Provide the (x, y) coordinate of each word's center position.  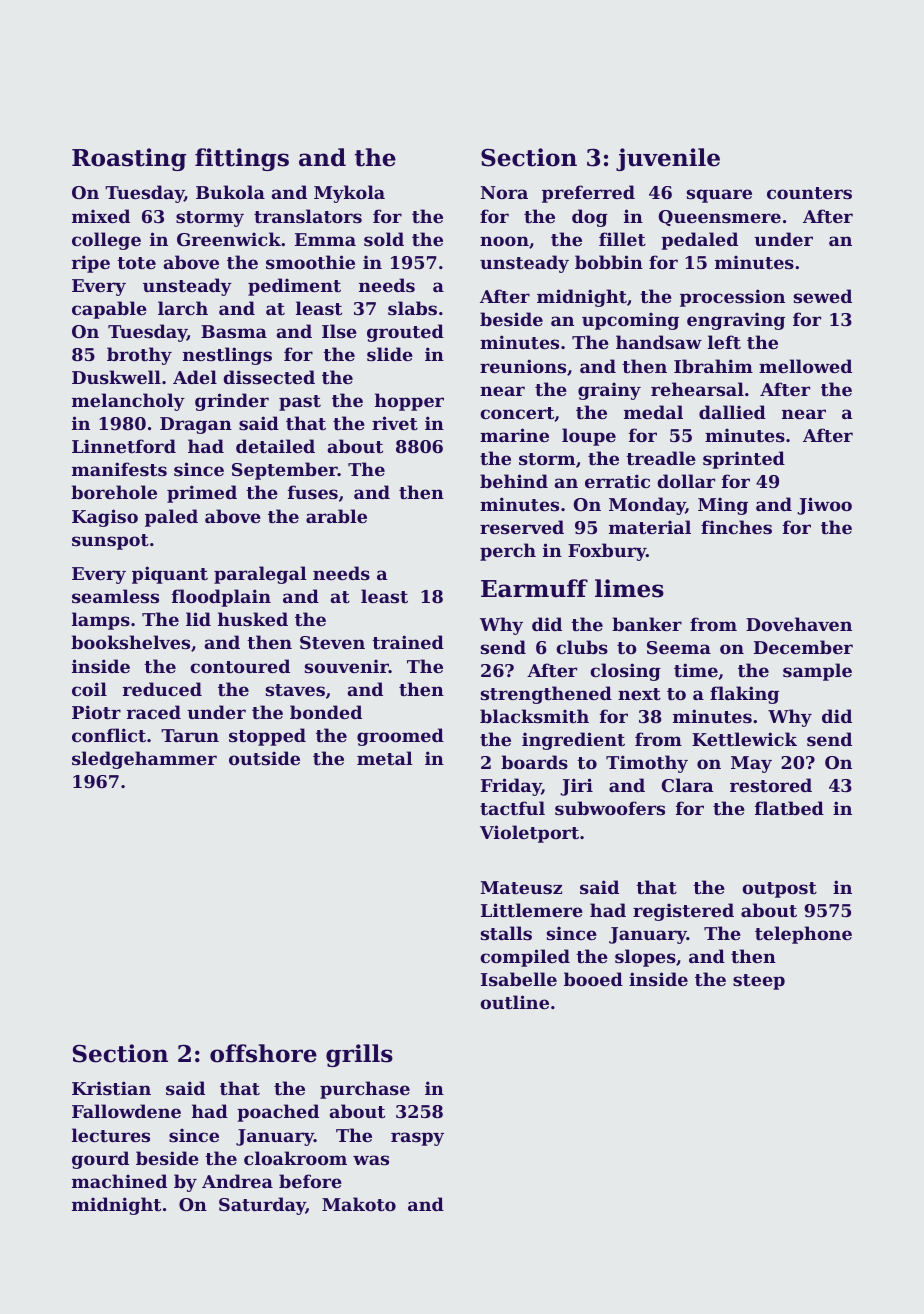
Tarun (190, 735)
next (639, 694)
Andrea (237, 1181)
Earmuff (534, 588)
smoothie (310, 262)
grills (359, 1055)
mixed (101, 216)
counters (809, 193)
